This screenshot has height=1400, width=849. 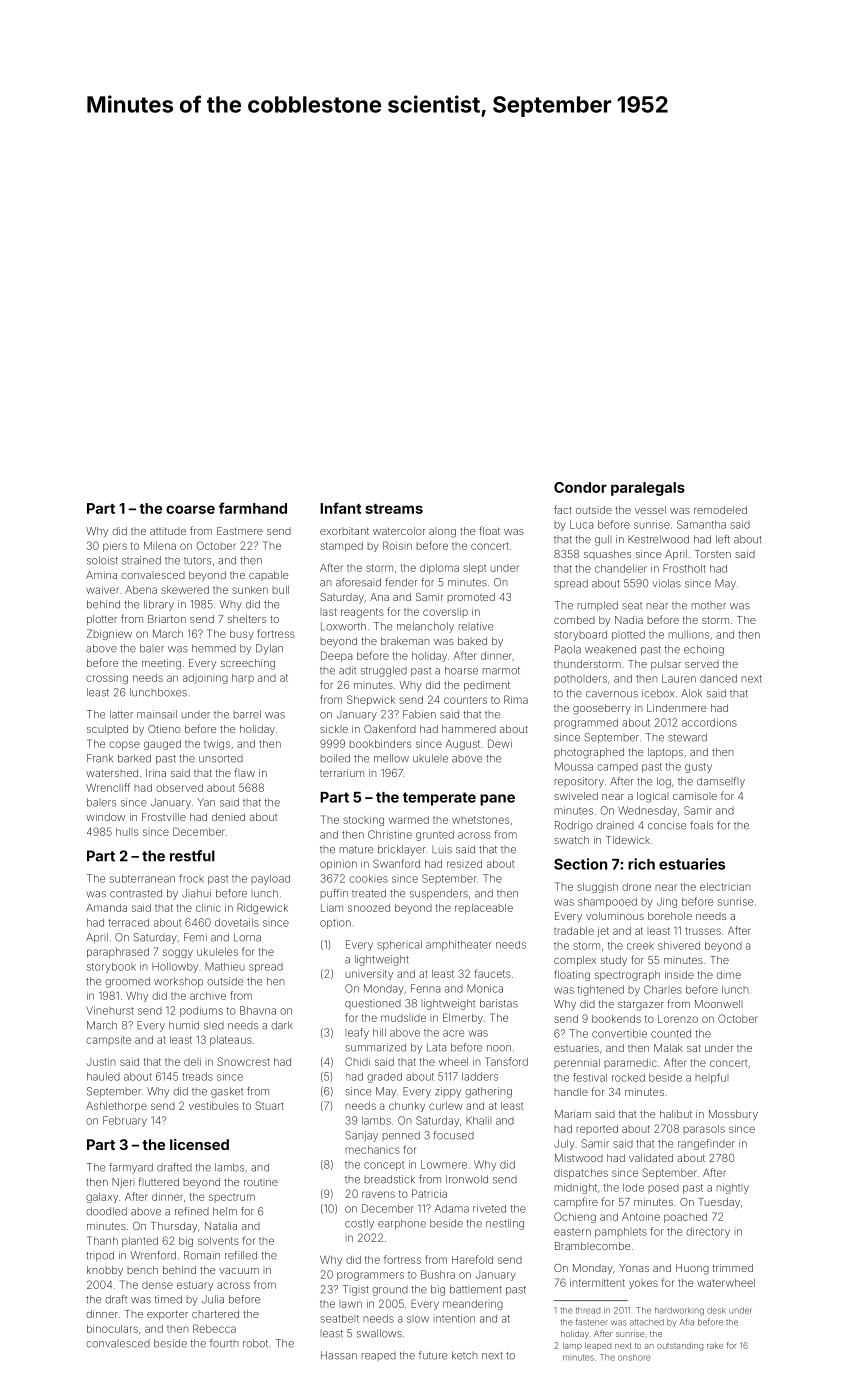 I want to click on mother, so click(x=708, y=606).
